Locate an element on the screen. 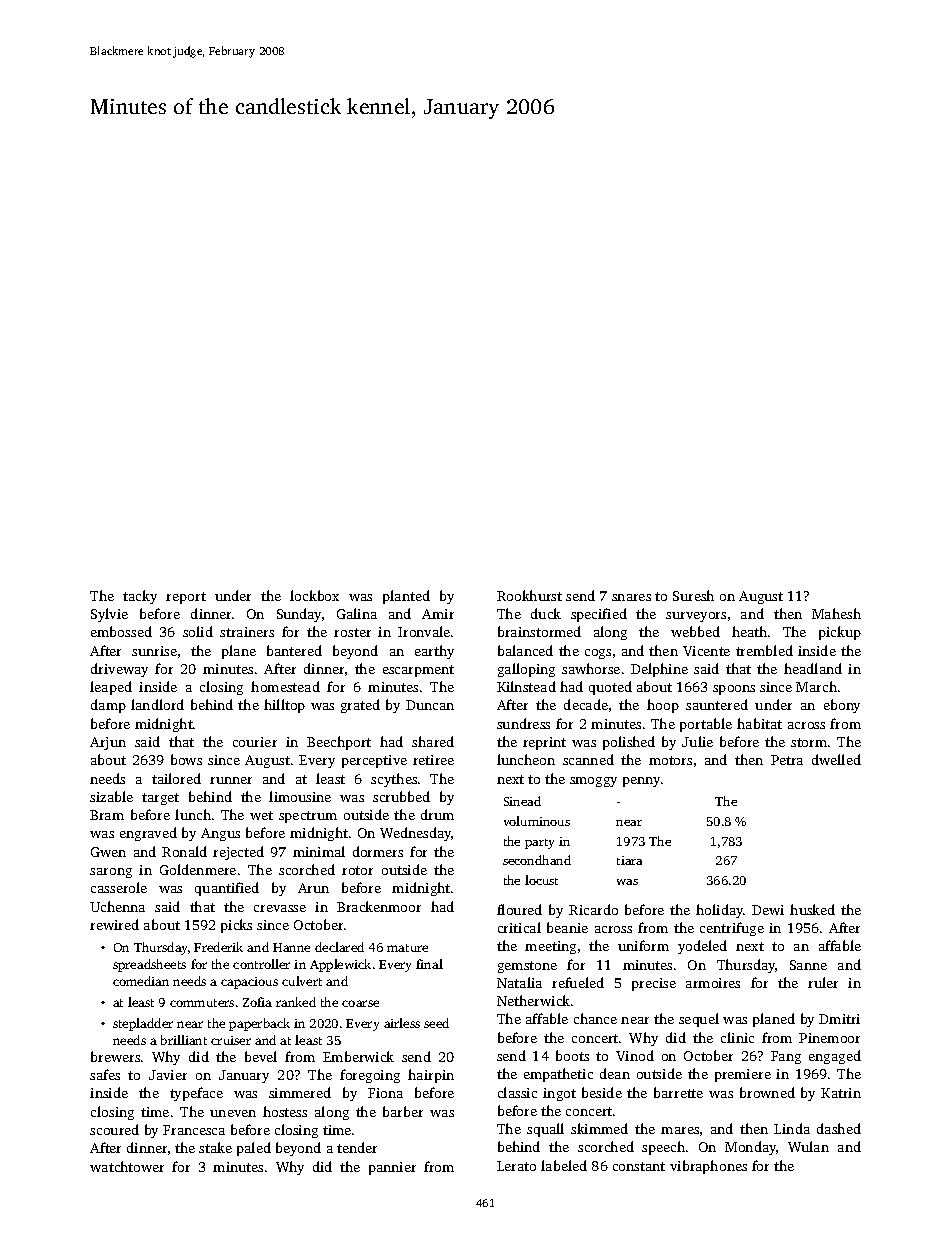 This screenshot has height=1233, width=952. safes is located at coordinates (105, 1074).
